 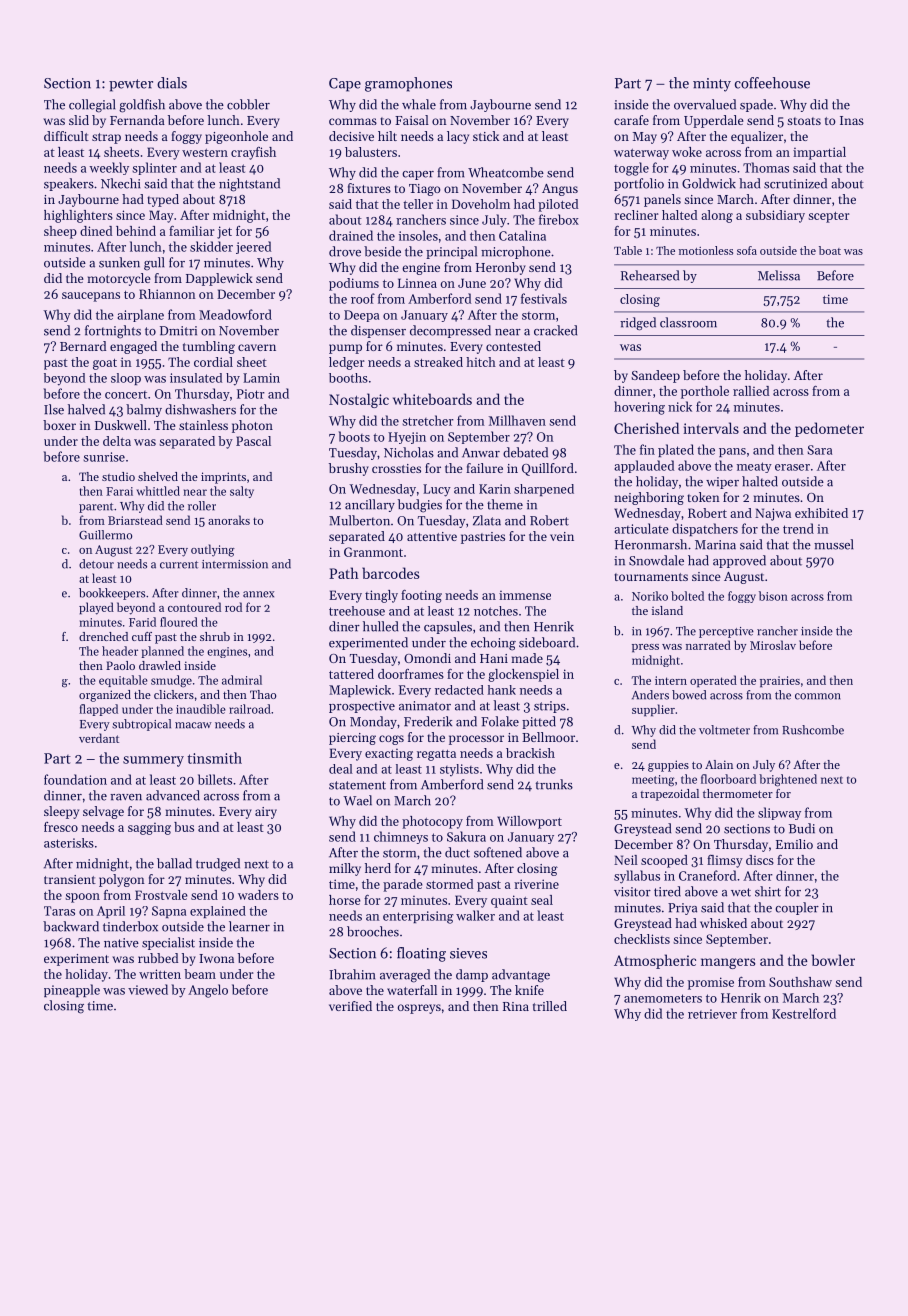 I want to click on pitted, so click(x=539, y=722).
